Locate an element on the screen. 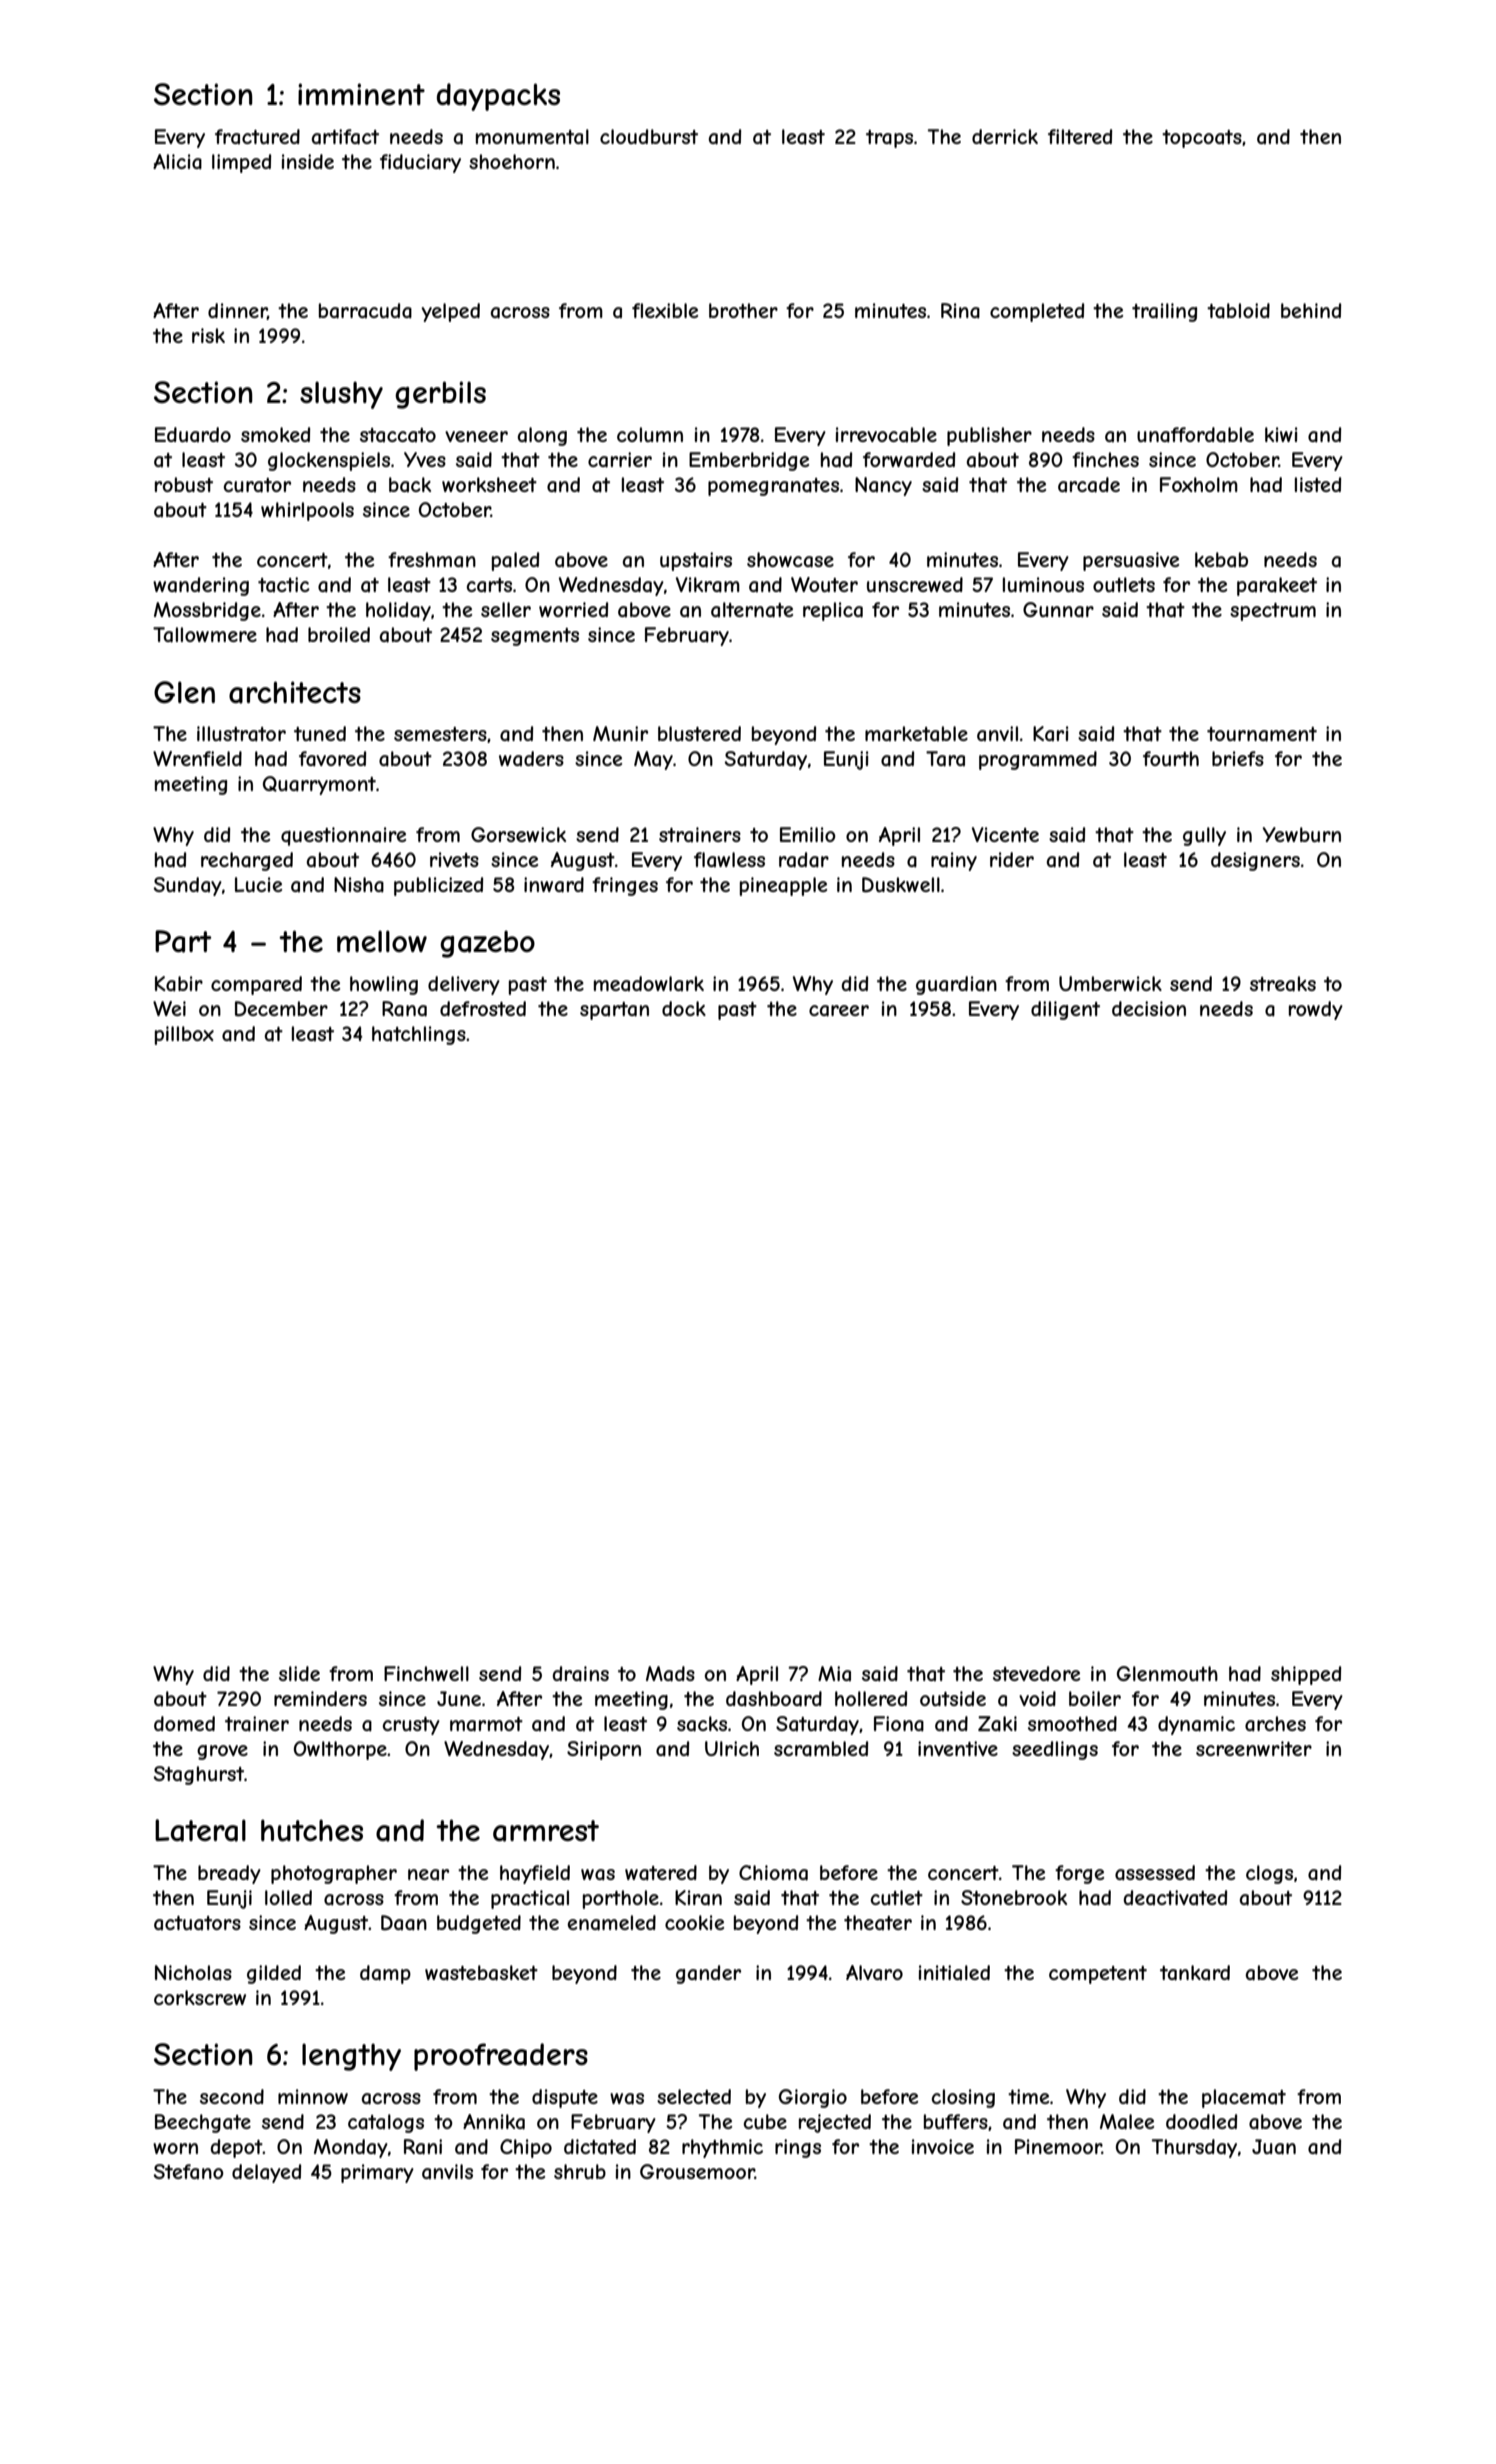 Image resolution: width=1496 pixels, height=2464 pixels. stevedore is located at coordinates (1036, 1673).
